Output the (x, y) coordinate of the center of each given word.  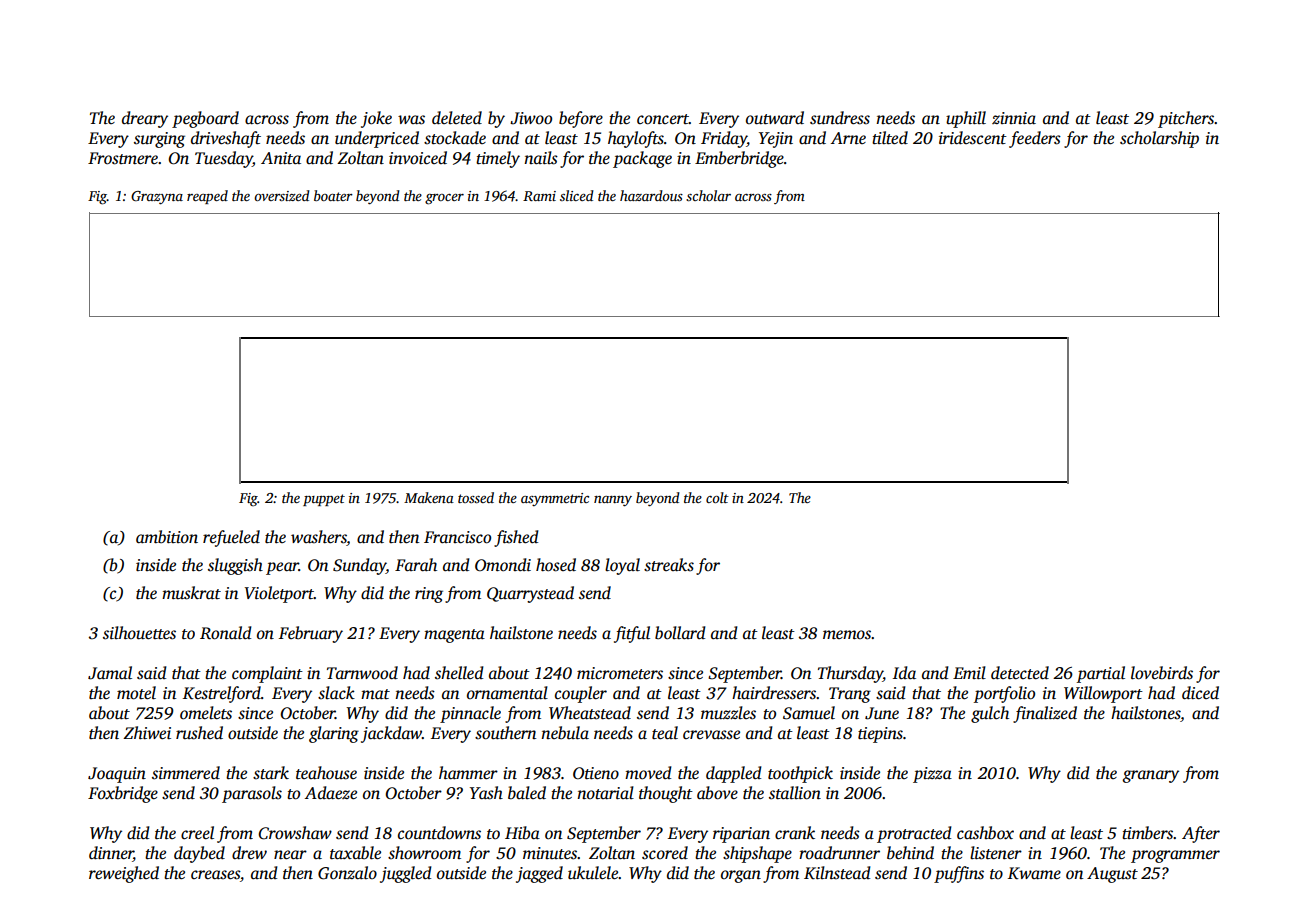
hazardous (651, 195)
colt (717, 497)
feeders (1035, 139)
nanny (613, 501)
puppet (324, 500)
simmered (186, 773)
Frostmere (123, 158)
